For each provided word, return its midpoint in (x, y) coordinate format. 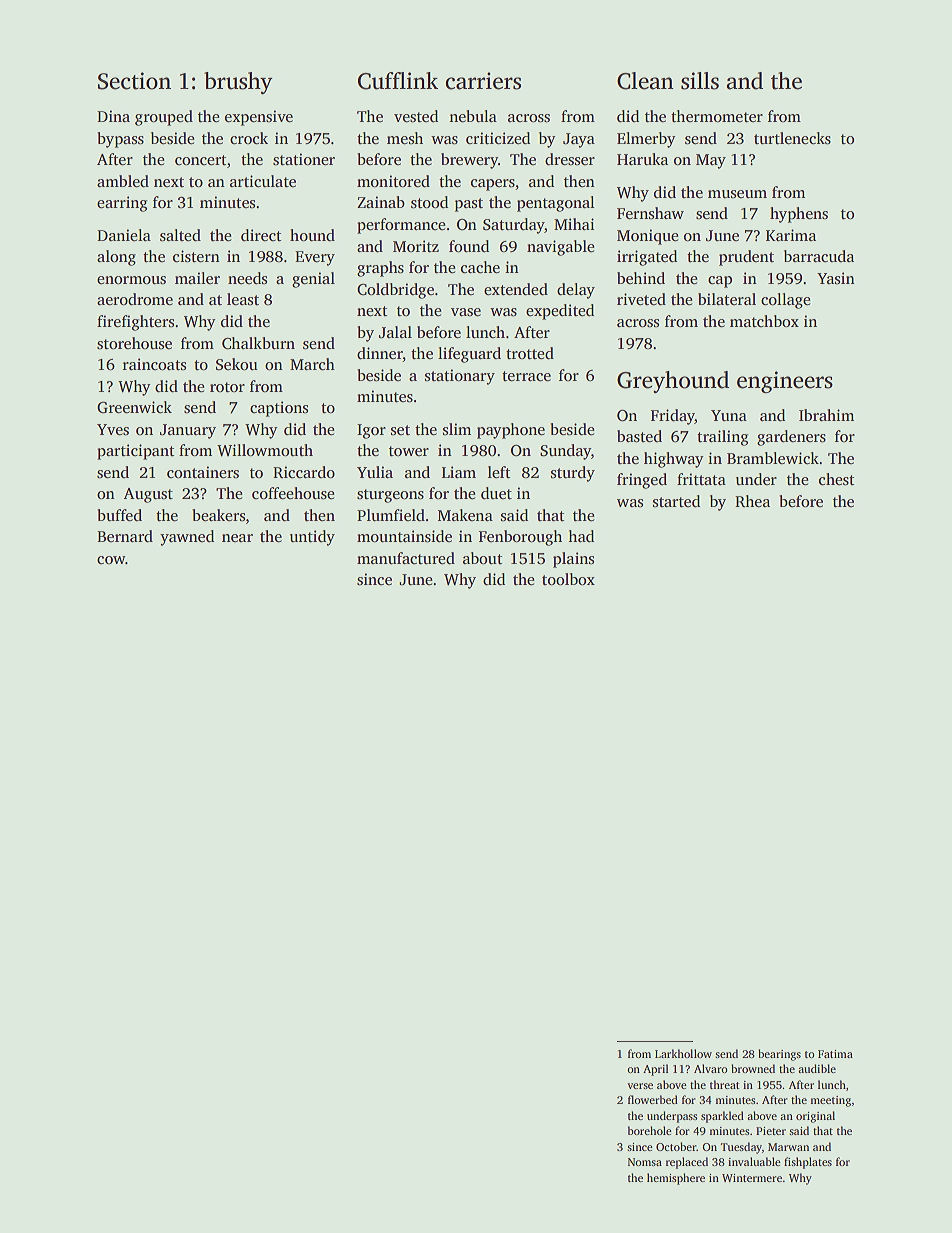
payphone (511, 431)
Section (134, 81)
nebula (473, 116)
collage (785, 301)
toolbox (568, 579)
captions (279, 409)
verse (640, 1086)
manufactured (406, 558)
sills (700, 81)
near (237, 538)
